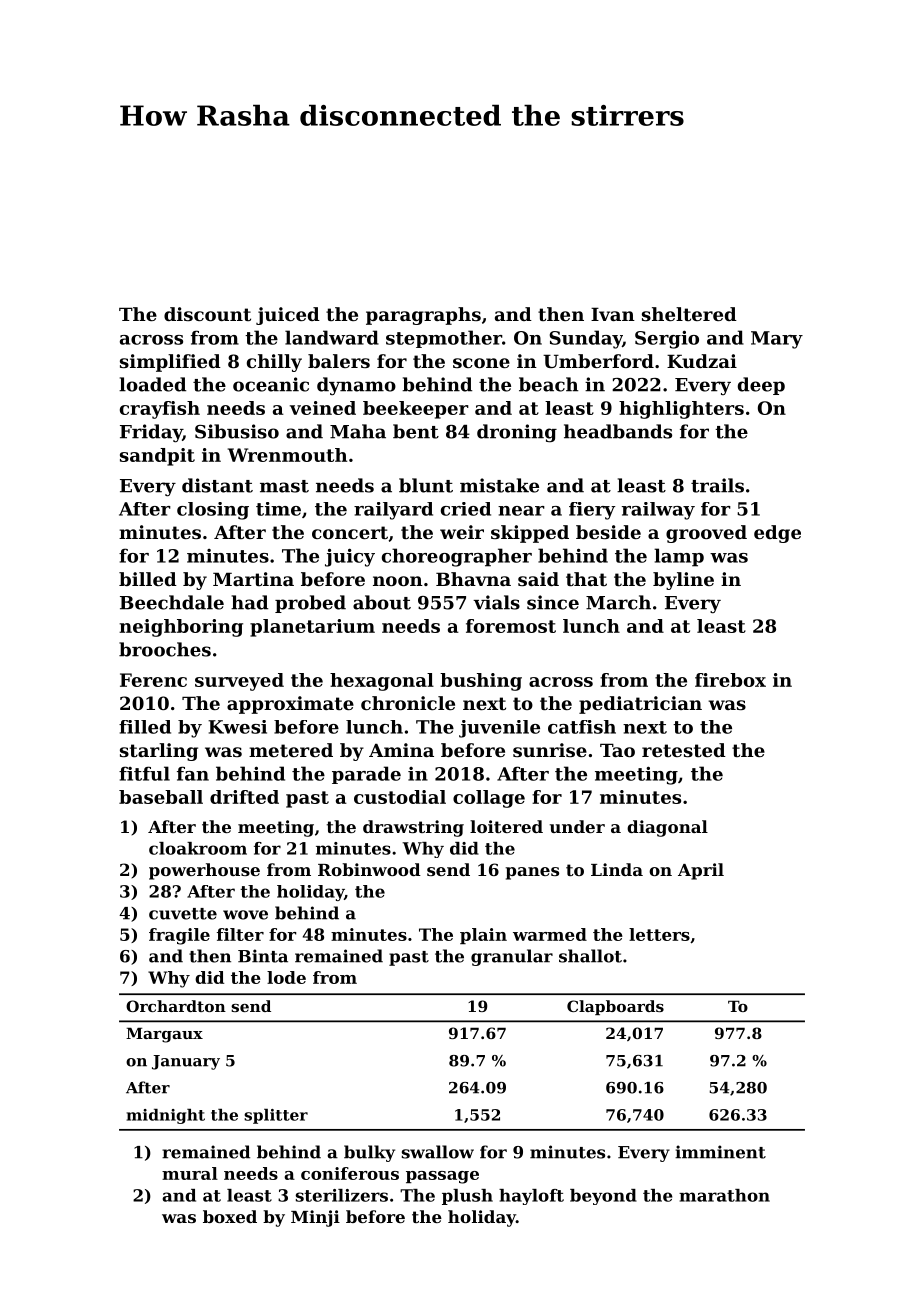 This page has height=1311, width=924. What do you see at coordinates (617, 750) in the page?
I see `Tao` at bounding box center [617, 750].
